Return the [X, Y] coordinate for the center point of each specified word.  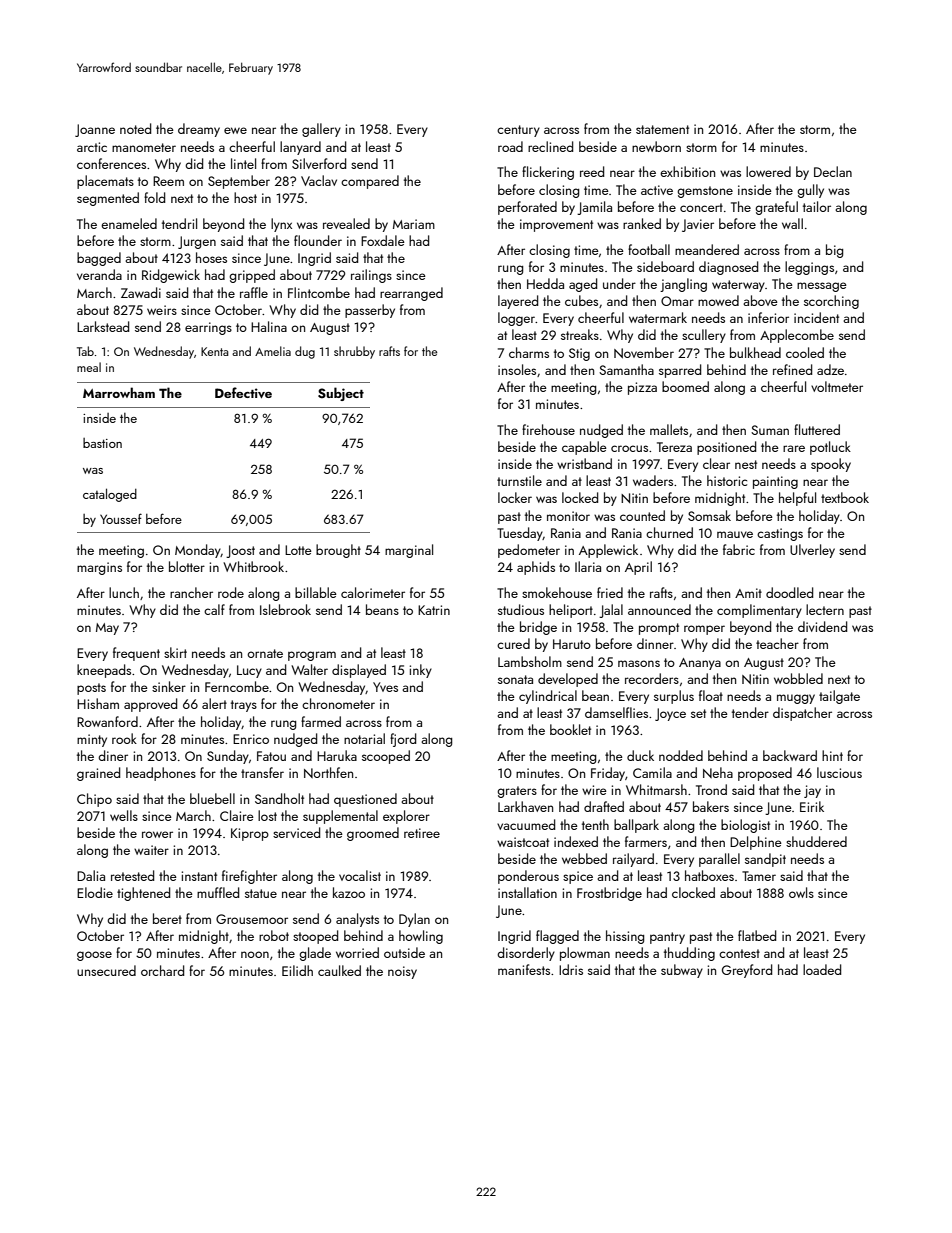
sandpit [765, 860]
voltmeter [837, 386]
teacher [777, 643]
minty [92, 740]
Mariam [414, 224]
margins [99, 568]
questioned [365, 800]
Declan [833, 171]
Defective [243, 393]
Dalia [91, 875]
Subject [341, 394]
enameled [129, 223]
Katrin [434, 610]
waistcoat [523, 842]
